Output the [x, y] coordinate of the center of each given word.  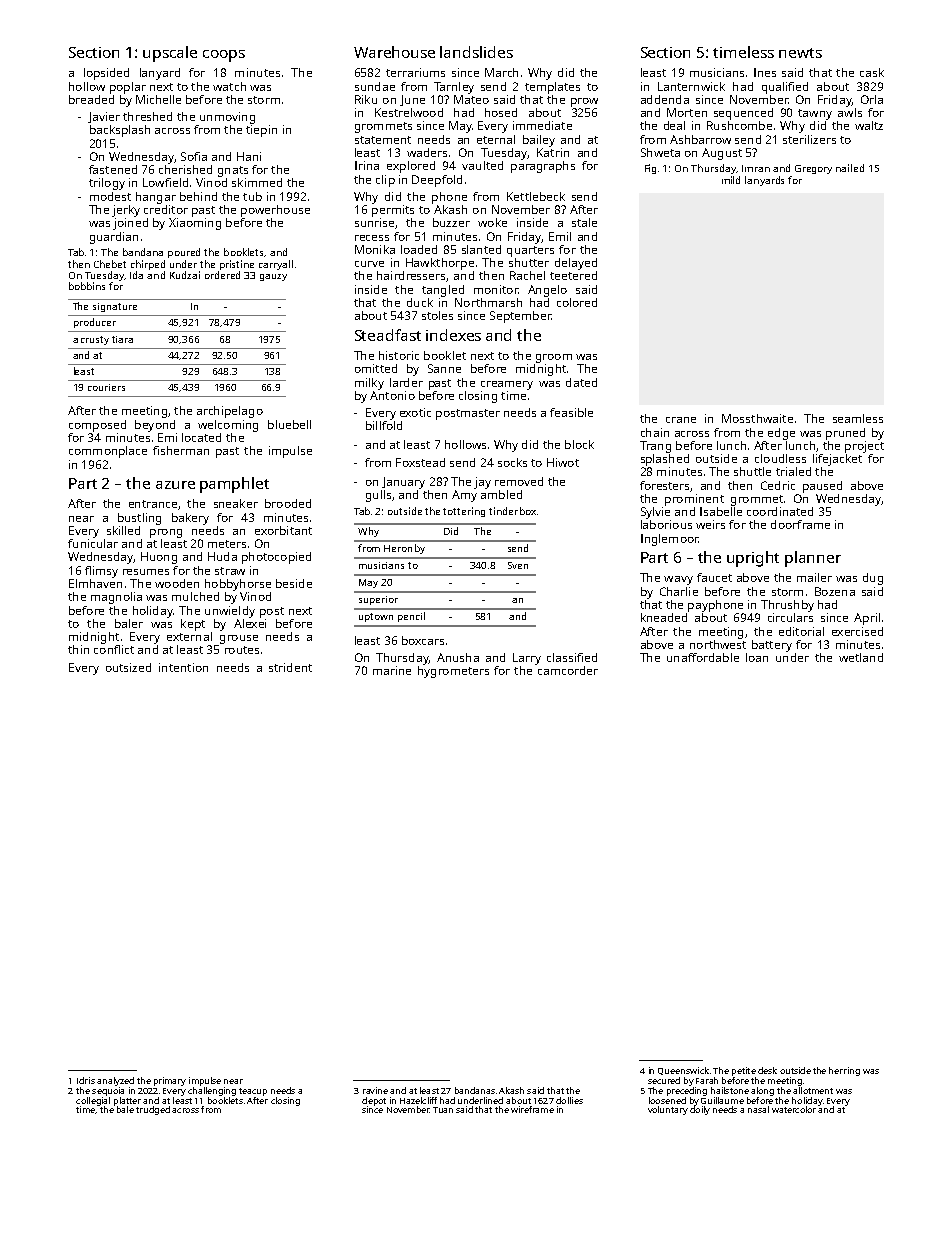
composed [97, 426]
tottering [464, 512]
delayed [576, 264]
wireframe [532, 1109]
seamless [858, 418]
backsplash [120, 131]
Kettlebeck [536, 196]
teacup [253, 1092]
